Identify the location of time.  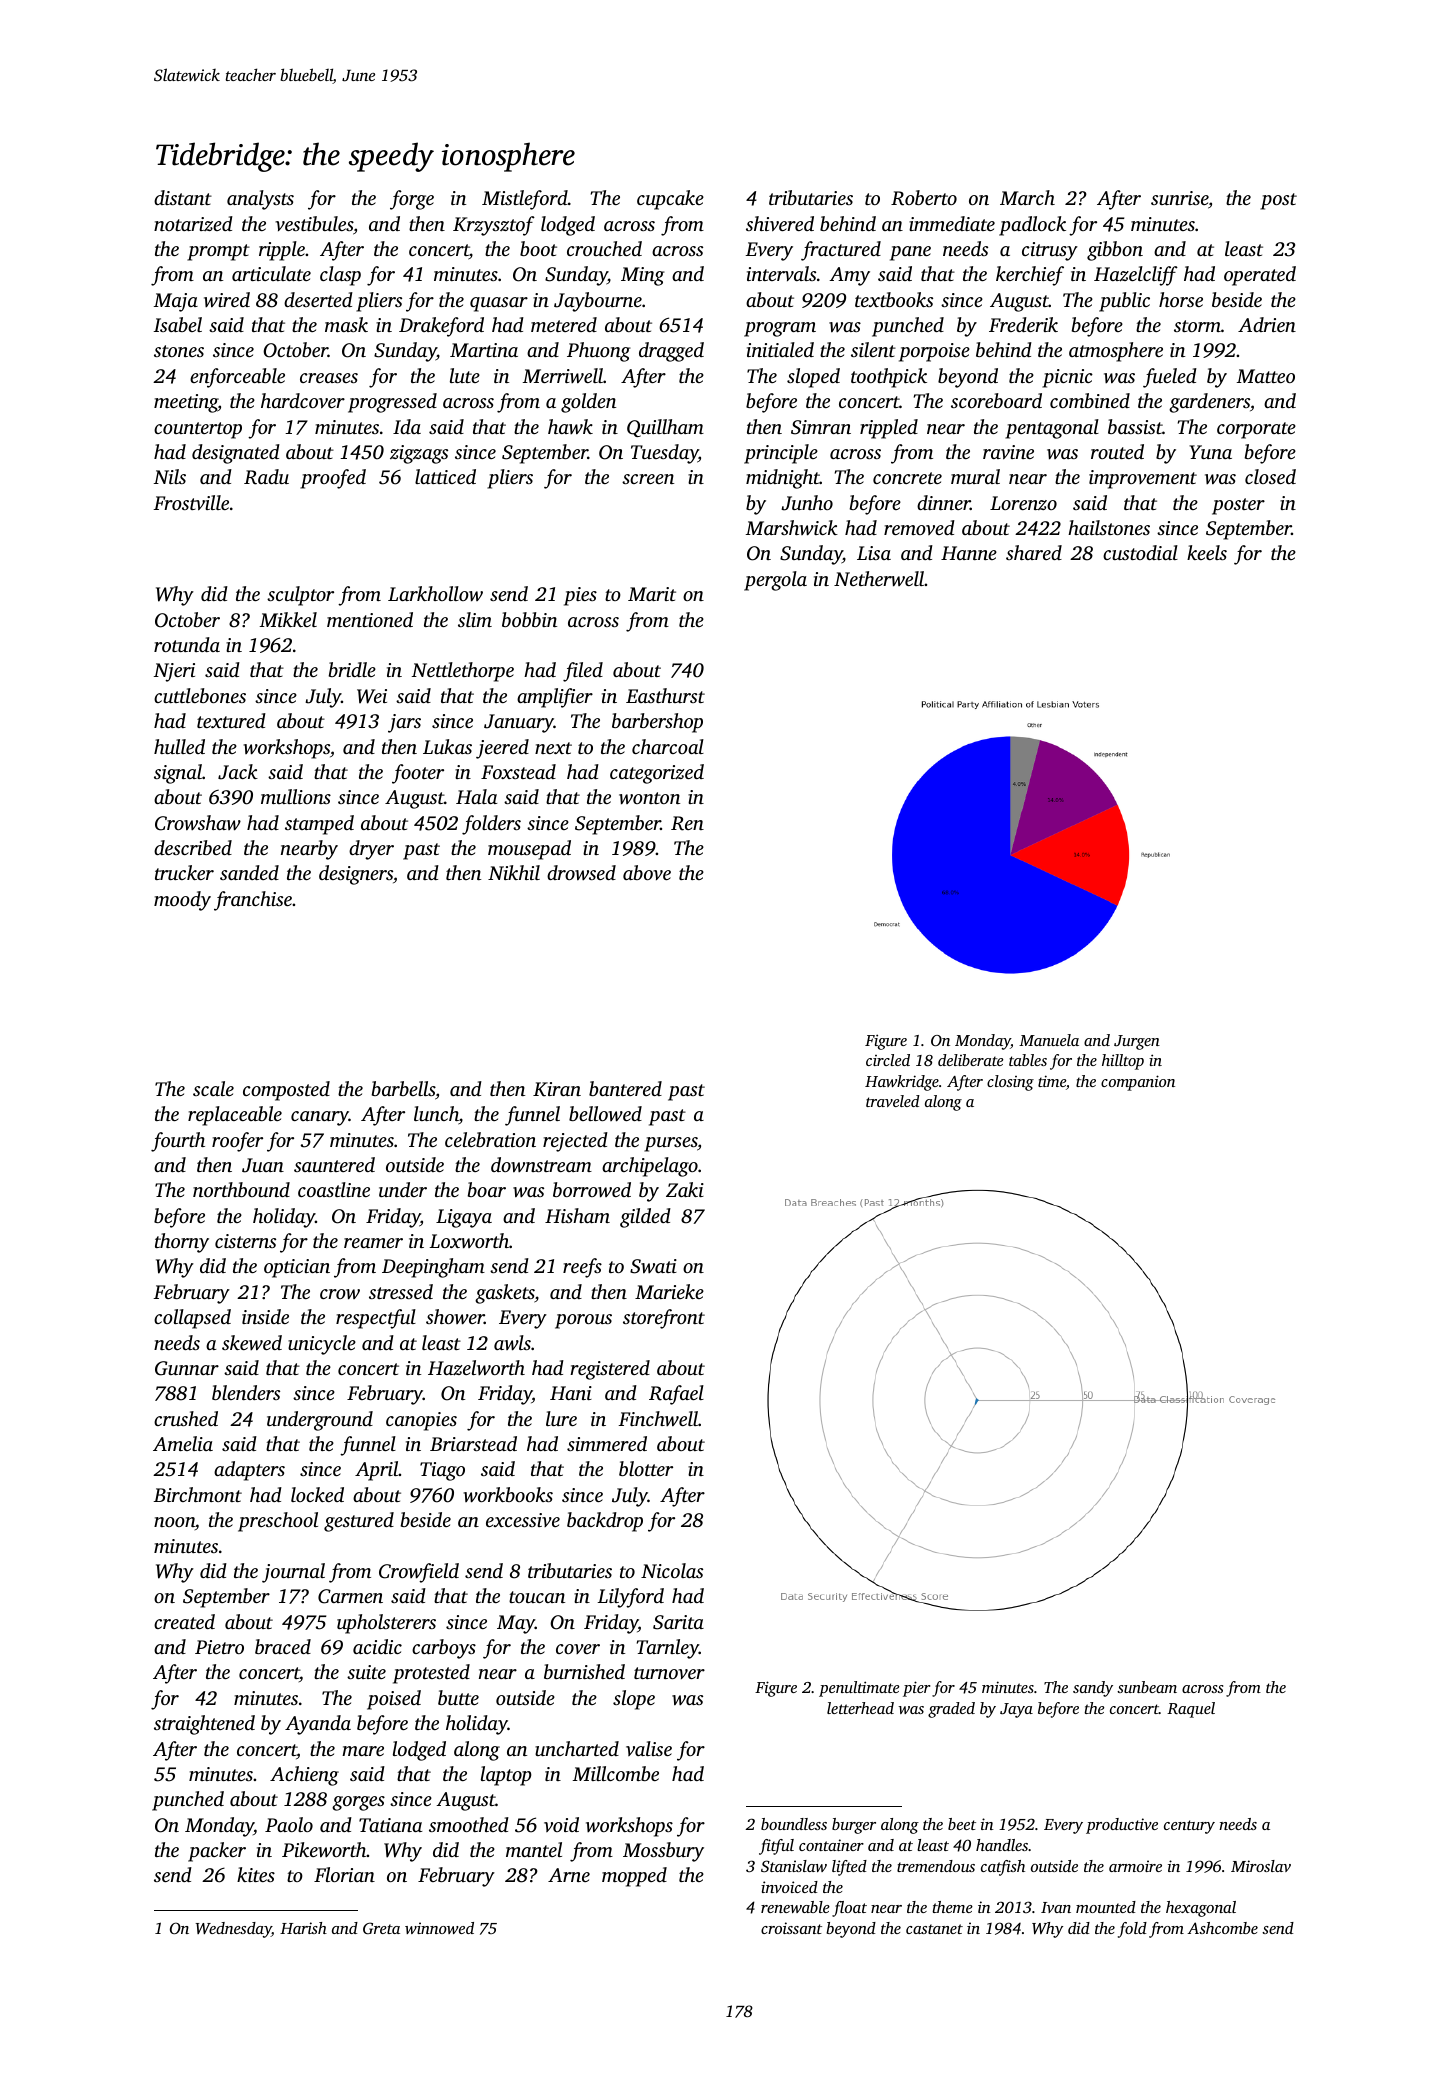
(1052, 1081).
